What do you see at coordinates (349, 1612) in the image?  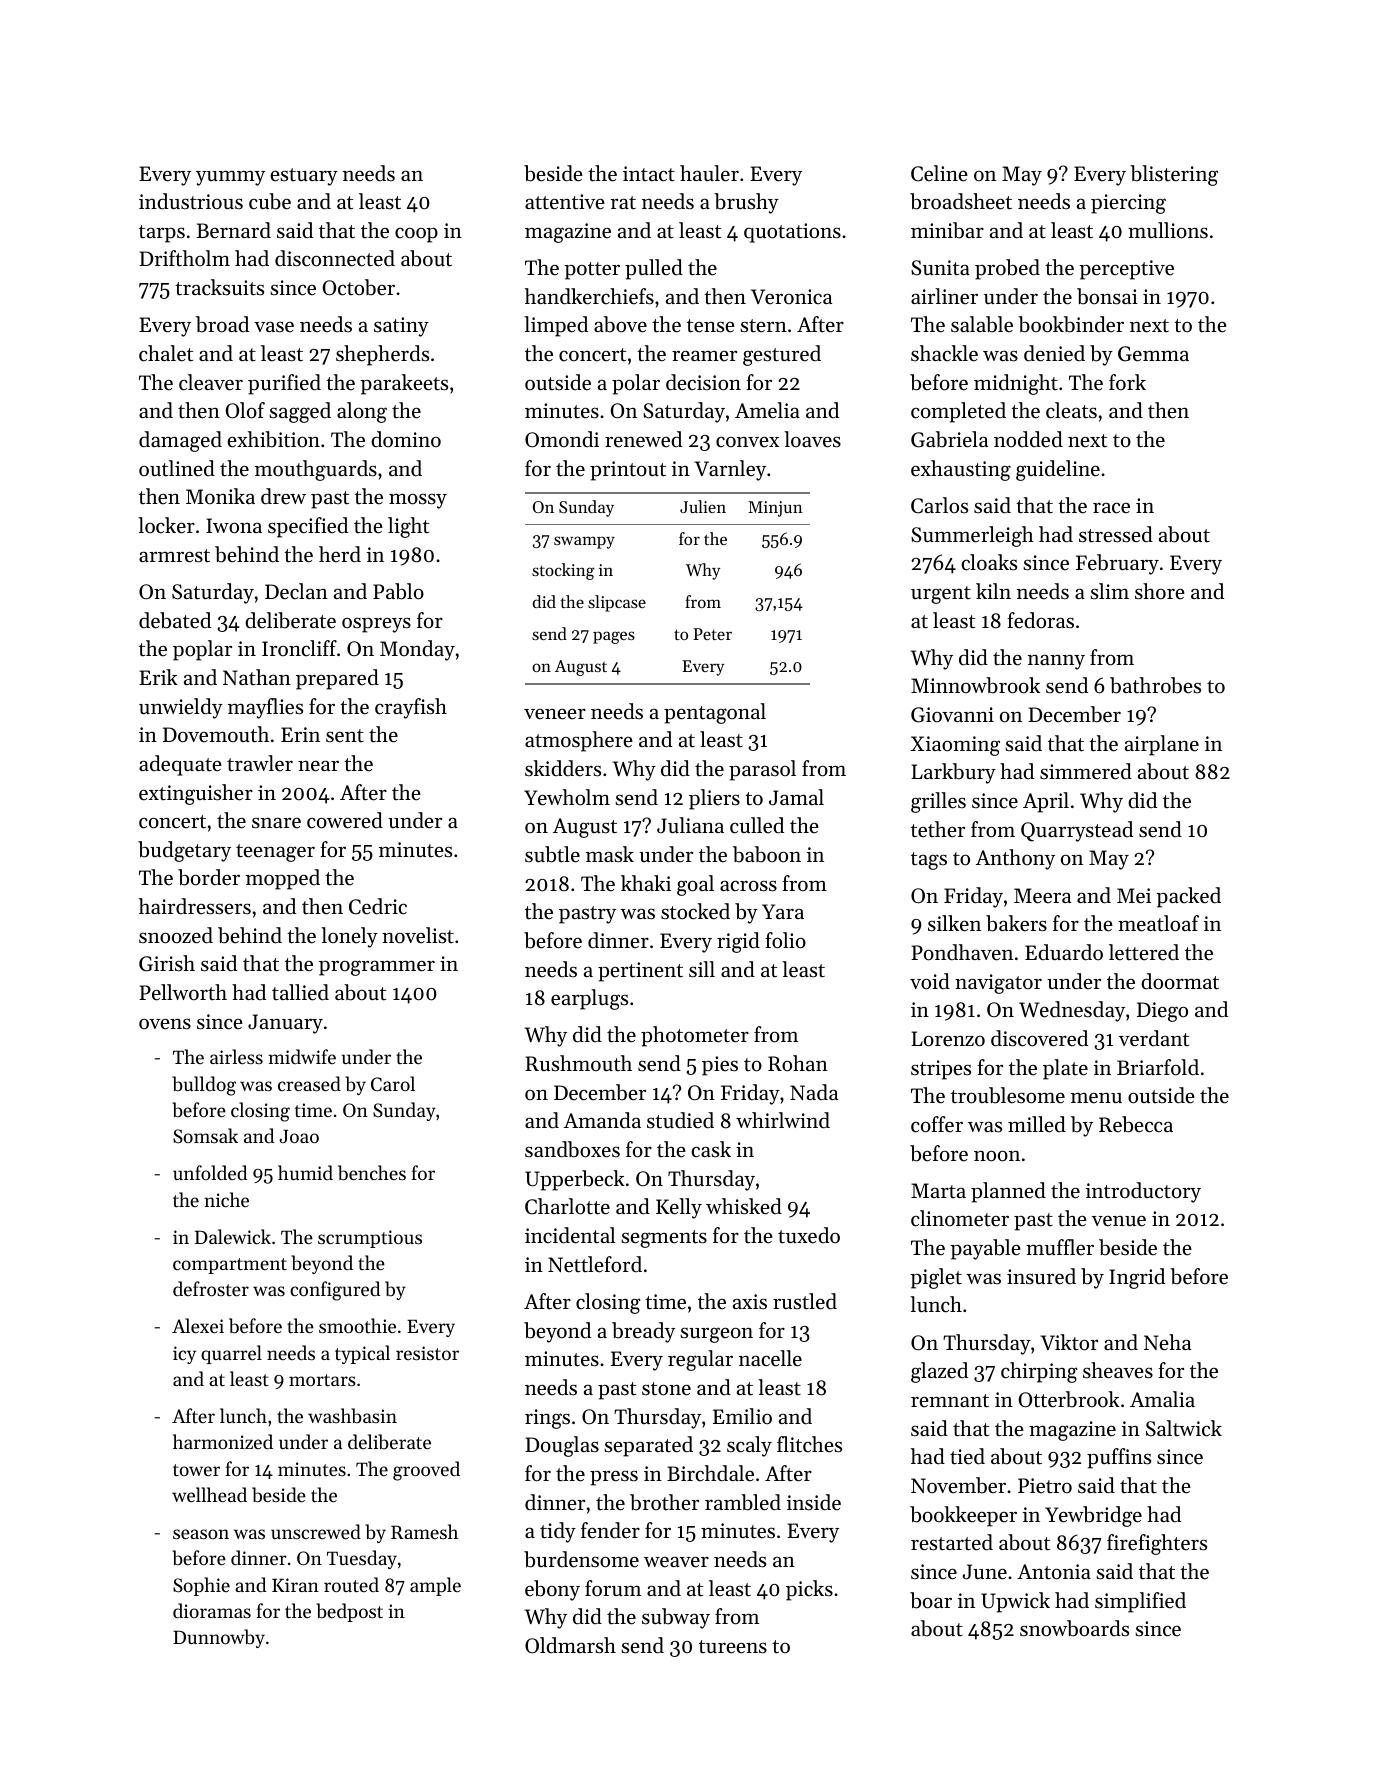 I see `bedpost` at bounding box center [349, 1612].
